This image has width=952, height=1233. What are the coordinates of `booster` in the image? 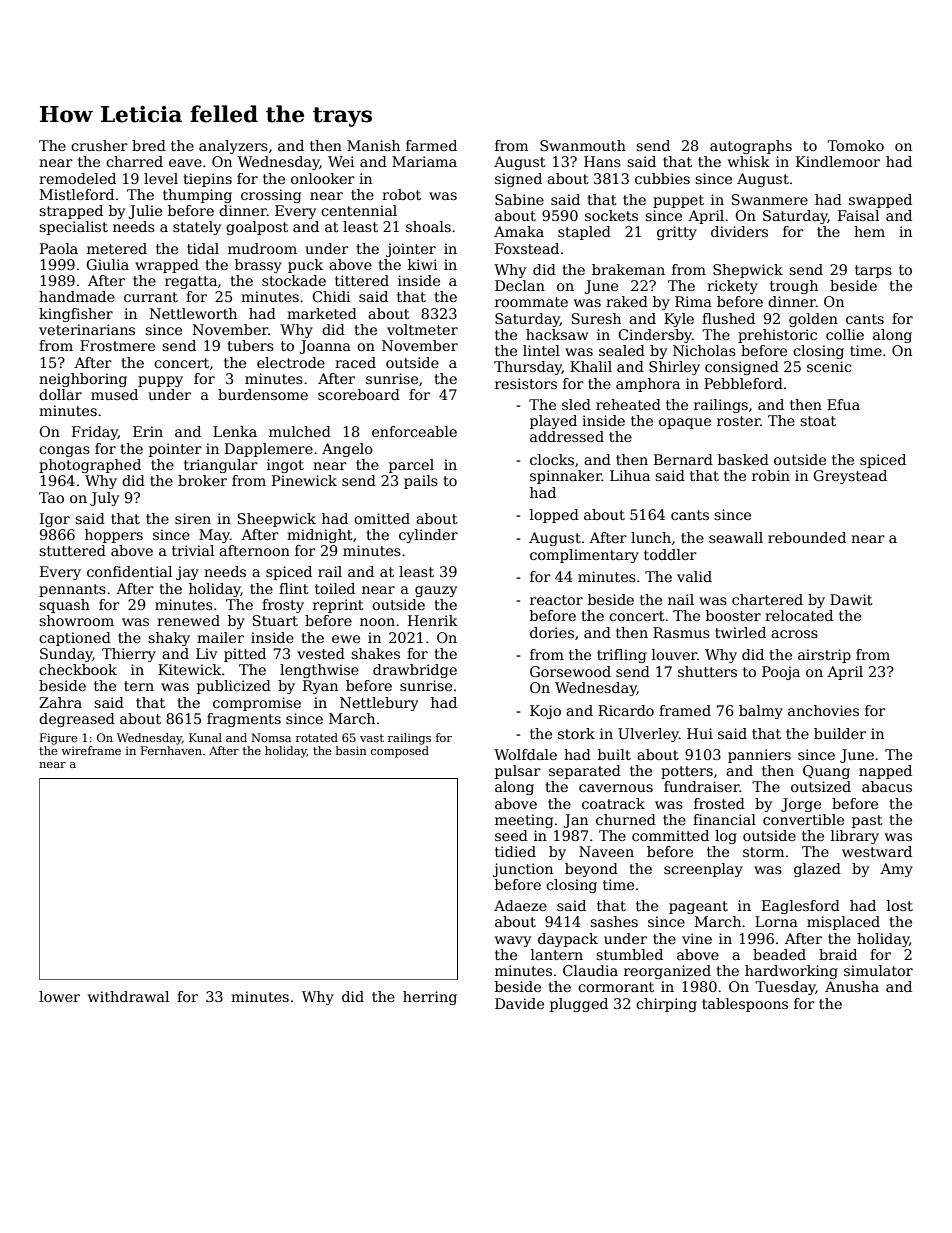 It's located at (733, 615).
